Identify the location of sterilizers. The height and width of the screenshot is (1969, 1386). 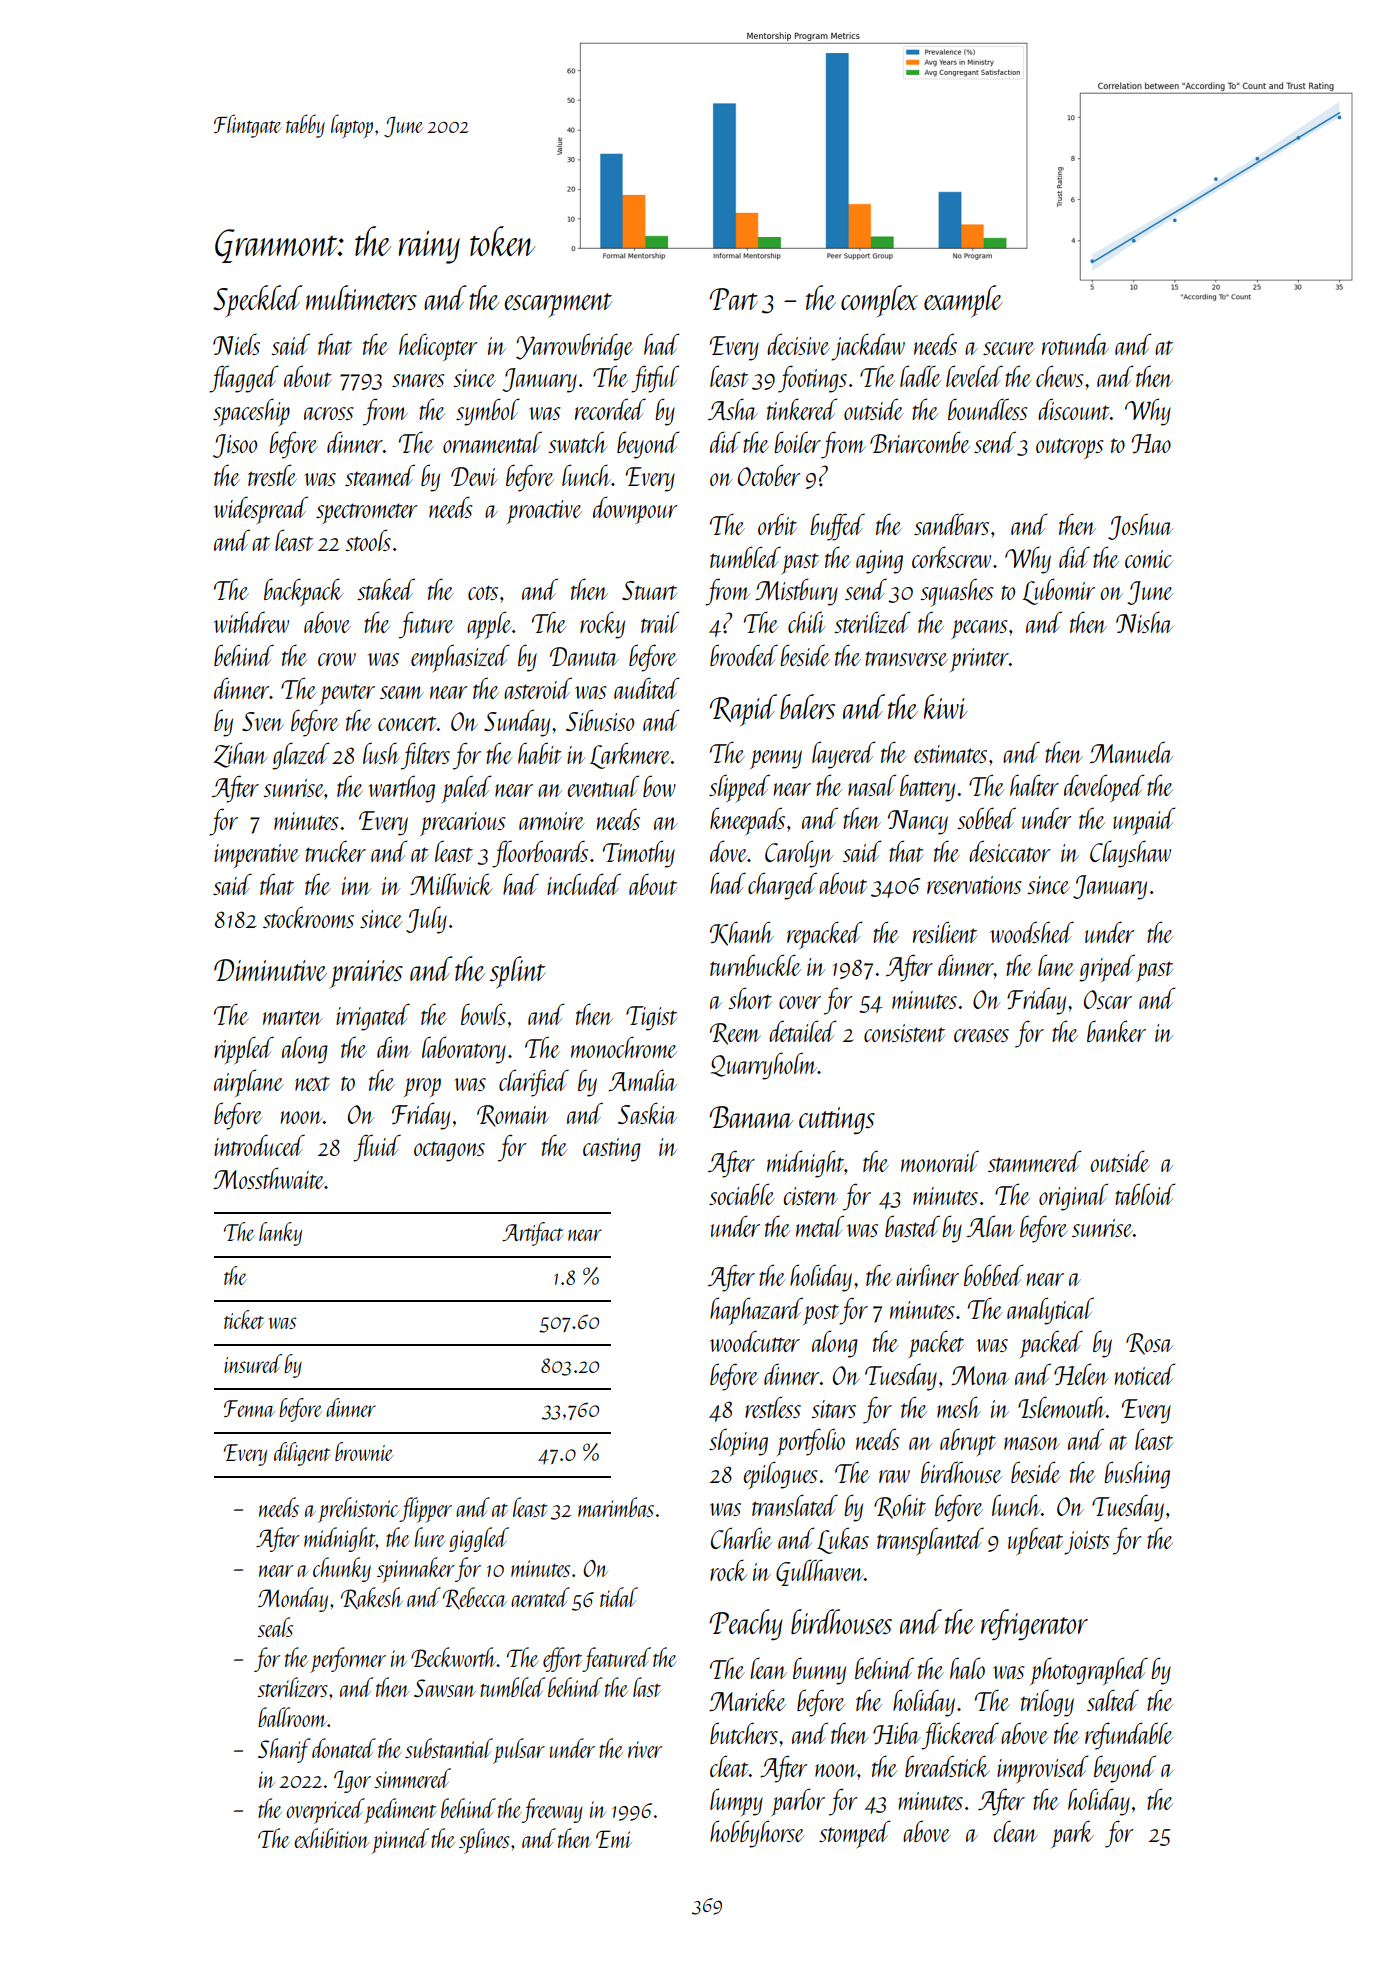
(292, 1687).
